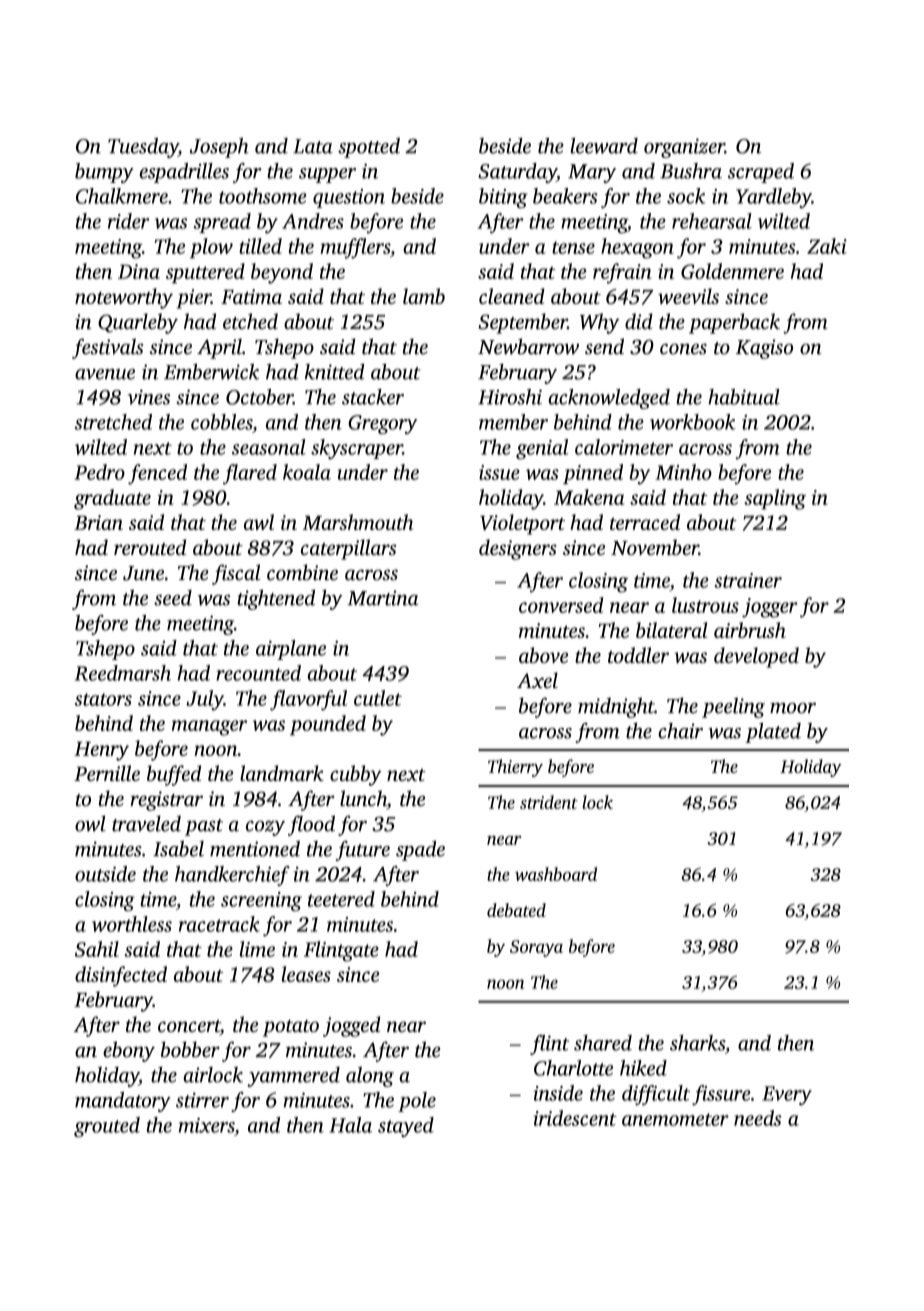 This page has width=924, height=1311. I want to click on scraped, so click(761, 173).
